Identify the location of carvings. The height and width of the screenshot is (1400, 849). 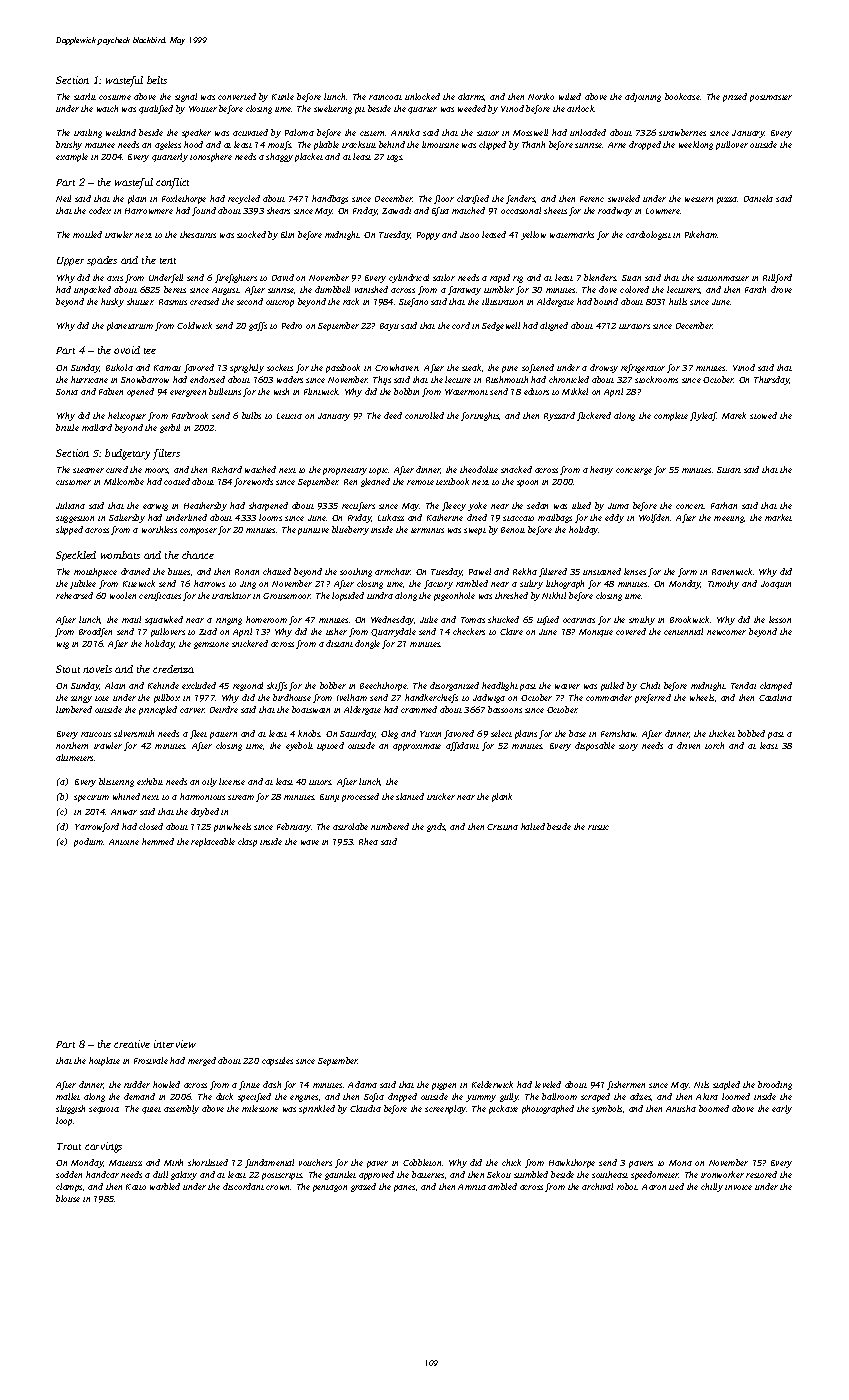
(103, 1147).
